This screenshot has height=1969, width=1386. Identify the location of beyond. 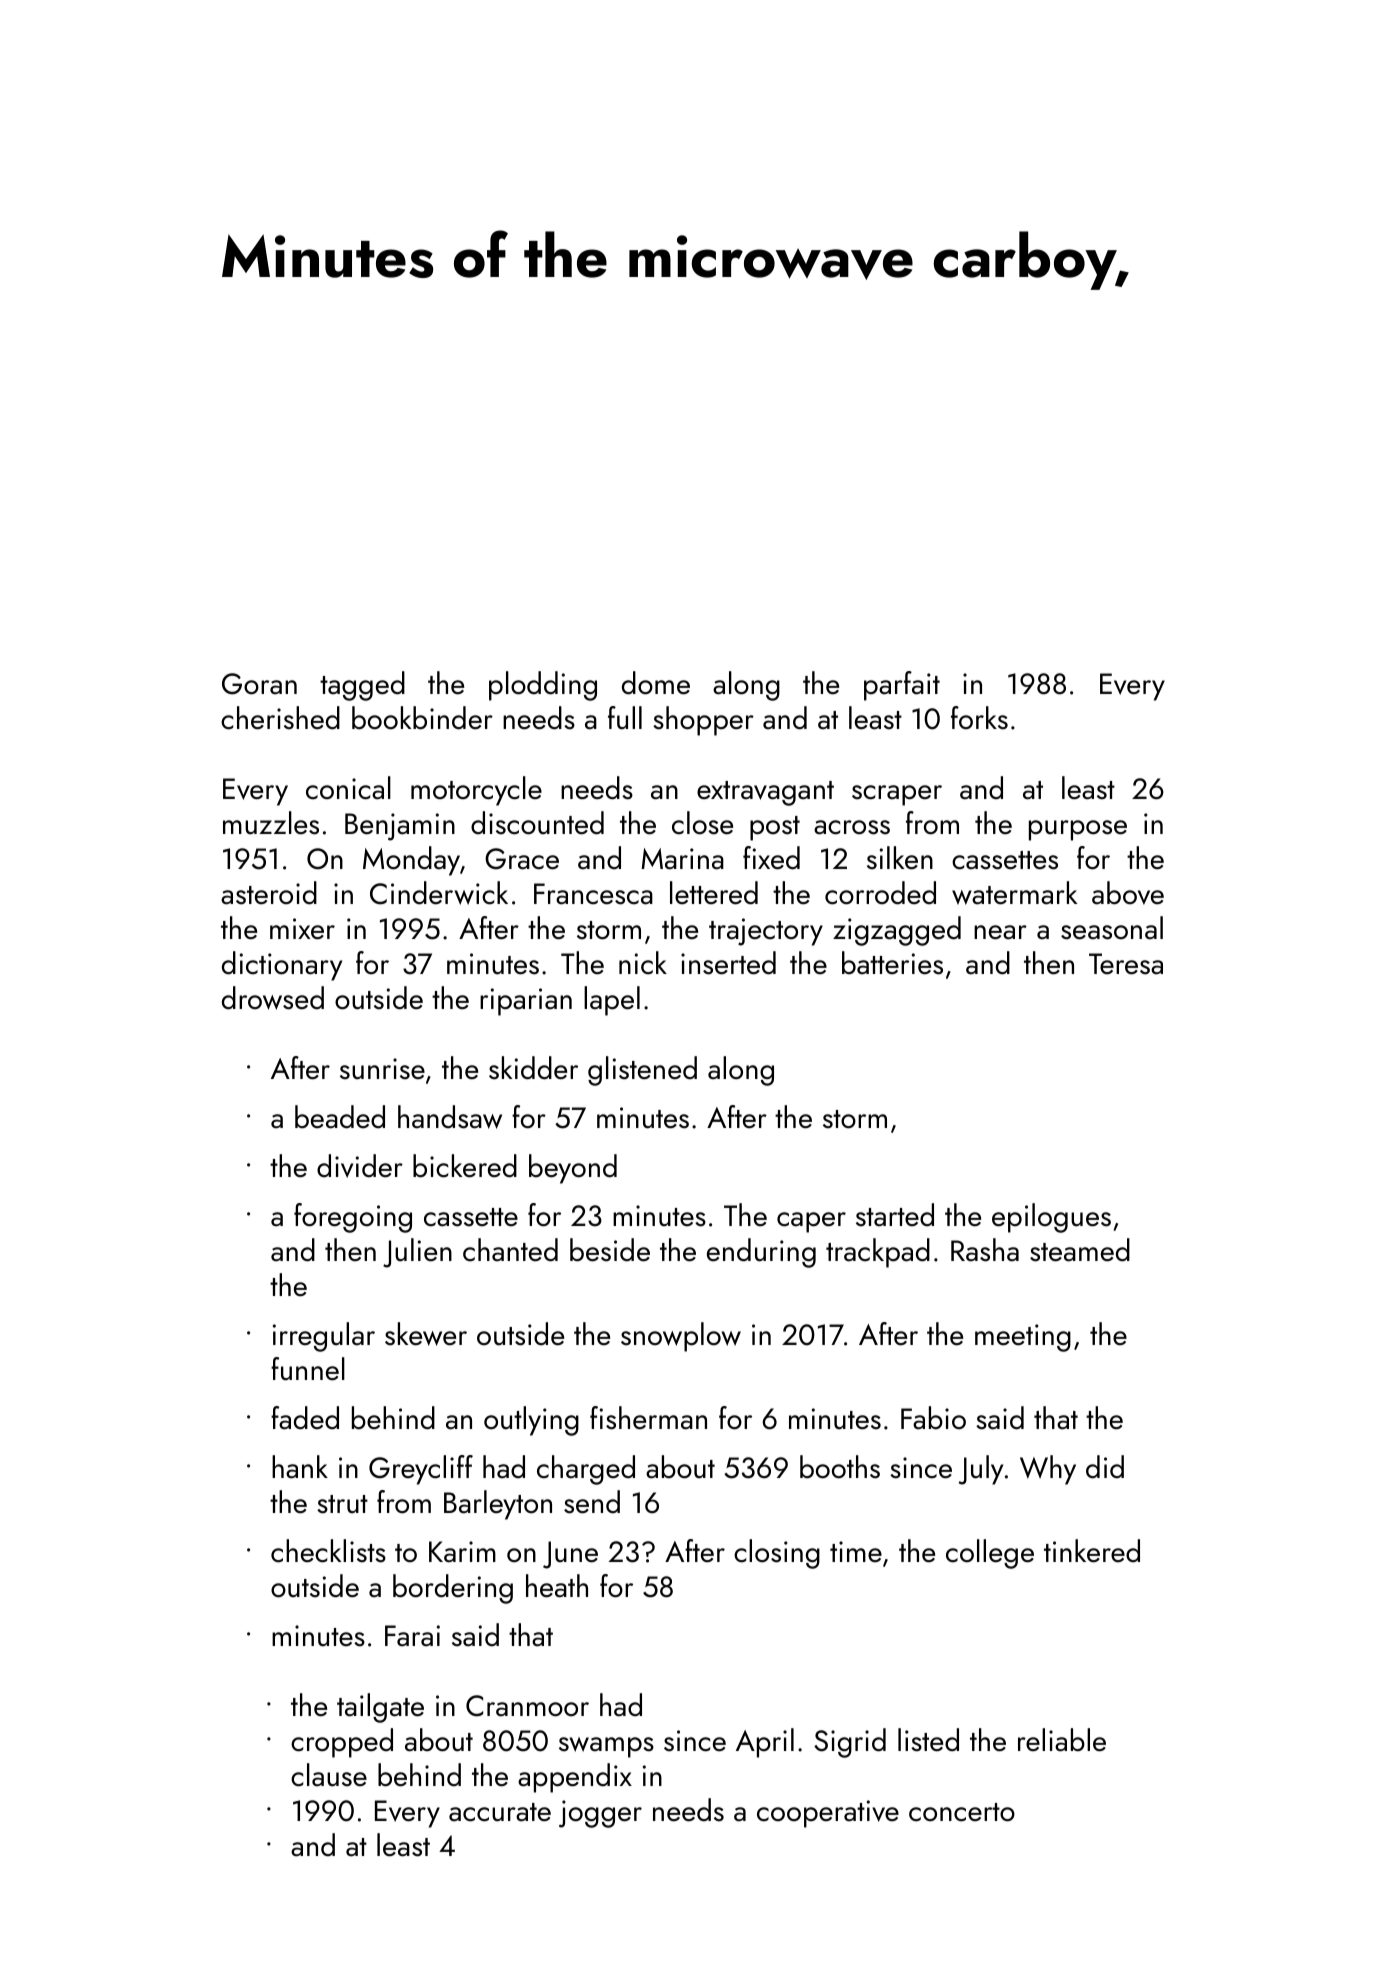
(573, 1169).
